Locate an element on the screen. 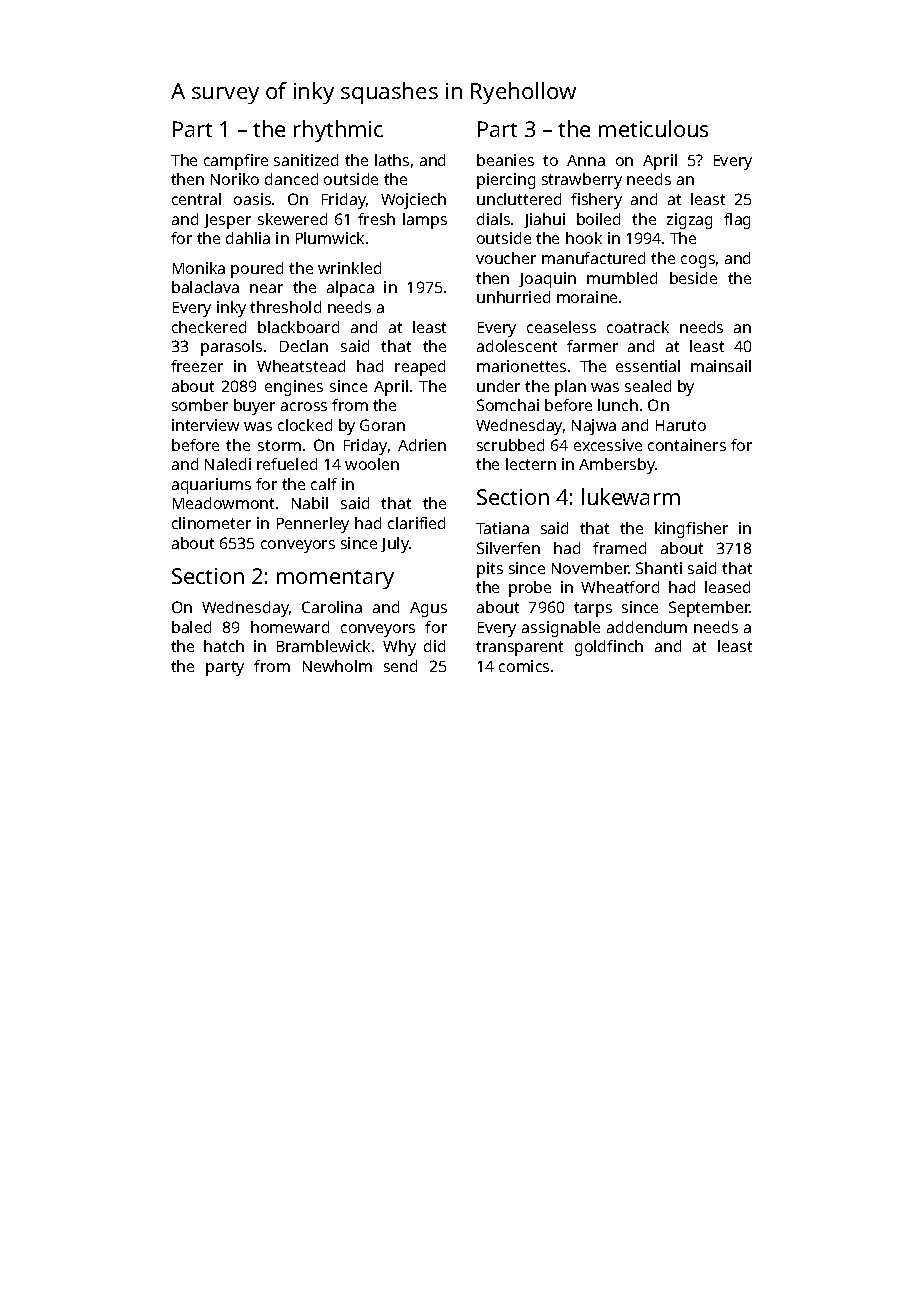 The image size is (924, 1311). oasis is located at coordinates (252, 199).
